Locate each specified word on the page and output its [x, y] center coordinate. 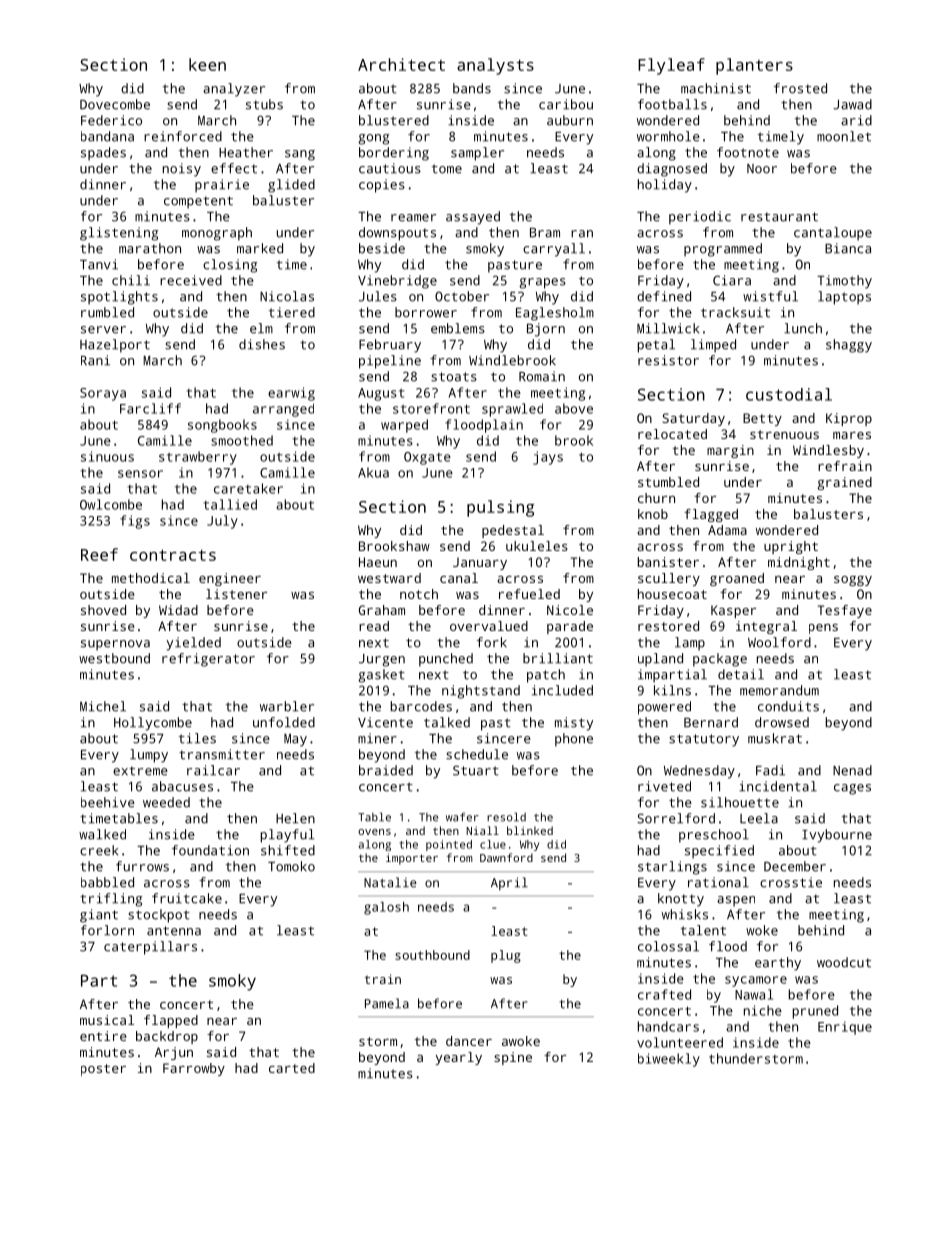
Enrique [845, 1028]
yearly [458, 1058]
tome [447, 169]
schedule [477, 754]
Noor [762, 169]
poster [103, 1070]
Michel [103, 706]
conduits [788, 706]
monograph [217, 234]
